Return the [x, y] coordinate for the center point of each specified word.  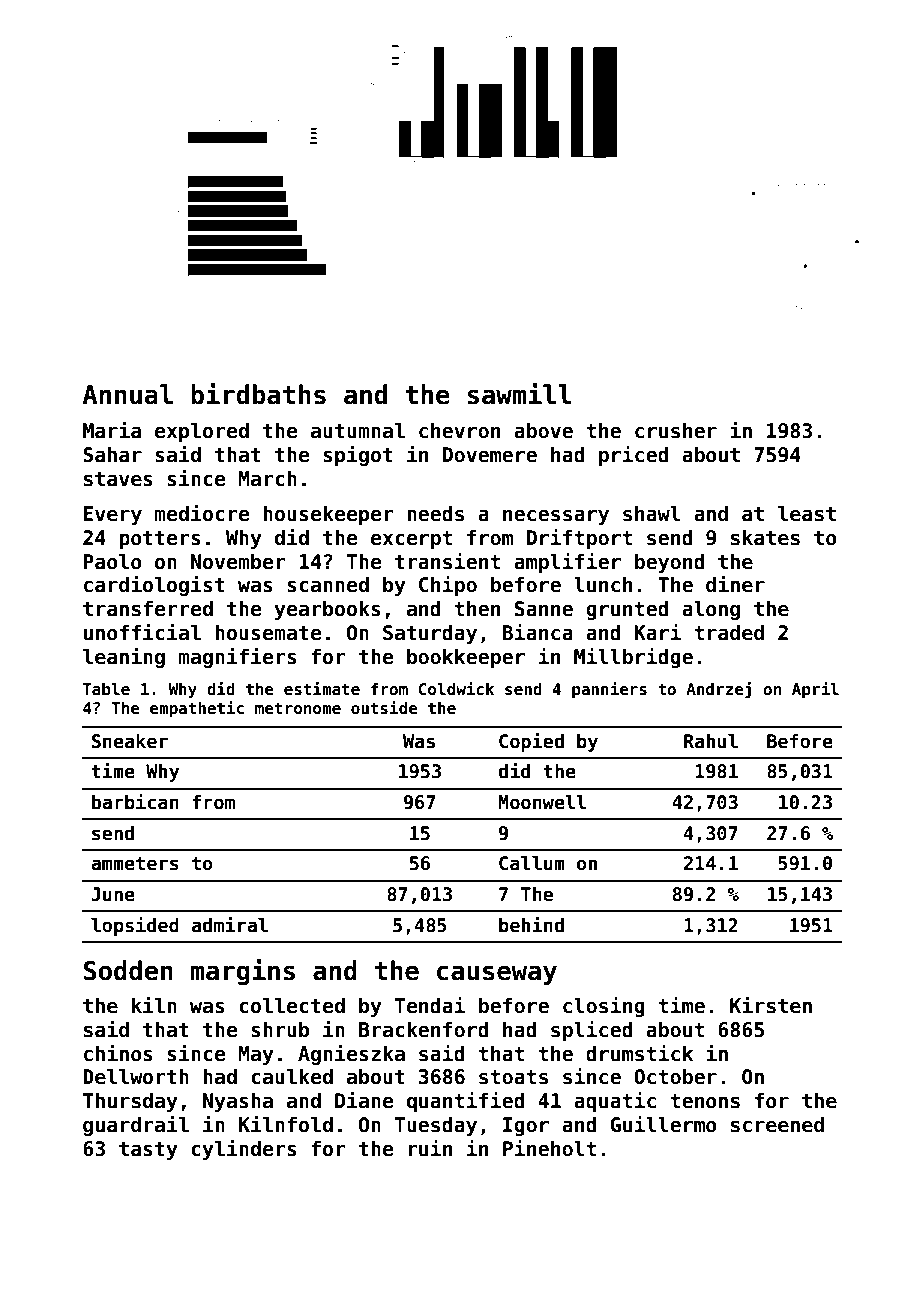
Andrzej [718, 690]
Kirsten [771, 1005]
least [807, 513]
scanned [328, 584]
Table [106, 689]
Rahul [711, 741]
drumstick [639, 1053]
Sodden [128, 970]
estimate [322, 689]
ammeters [135, 864]
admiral [230, 925]
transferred [148, 608]
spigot [358, 456]
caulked [292, 1076]
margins [242, 972]
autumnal [358, 430]
